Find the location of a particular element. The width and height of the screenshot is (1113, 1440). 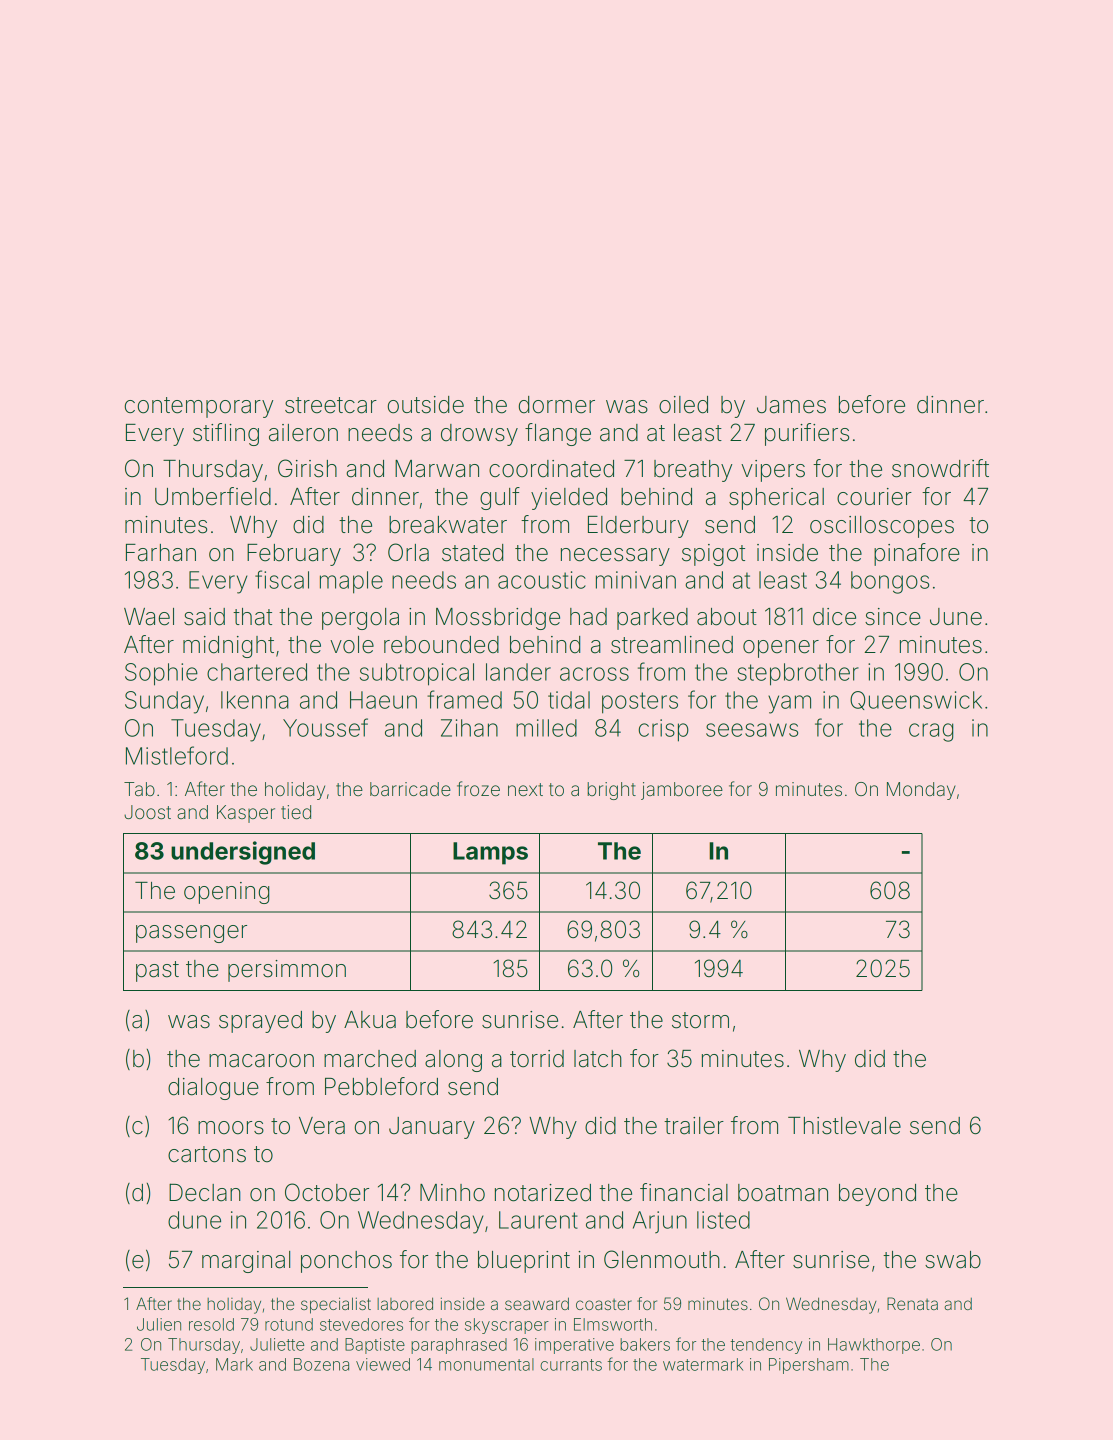

October is located at coordinates (327, 1192).
